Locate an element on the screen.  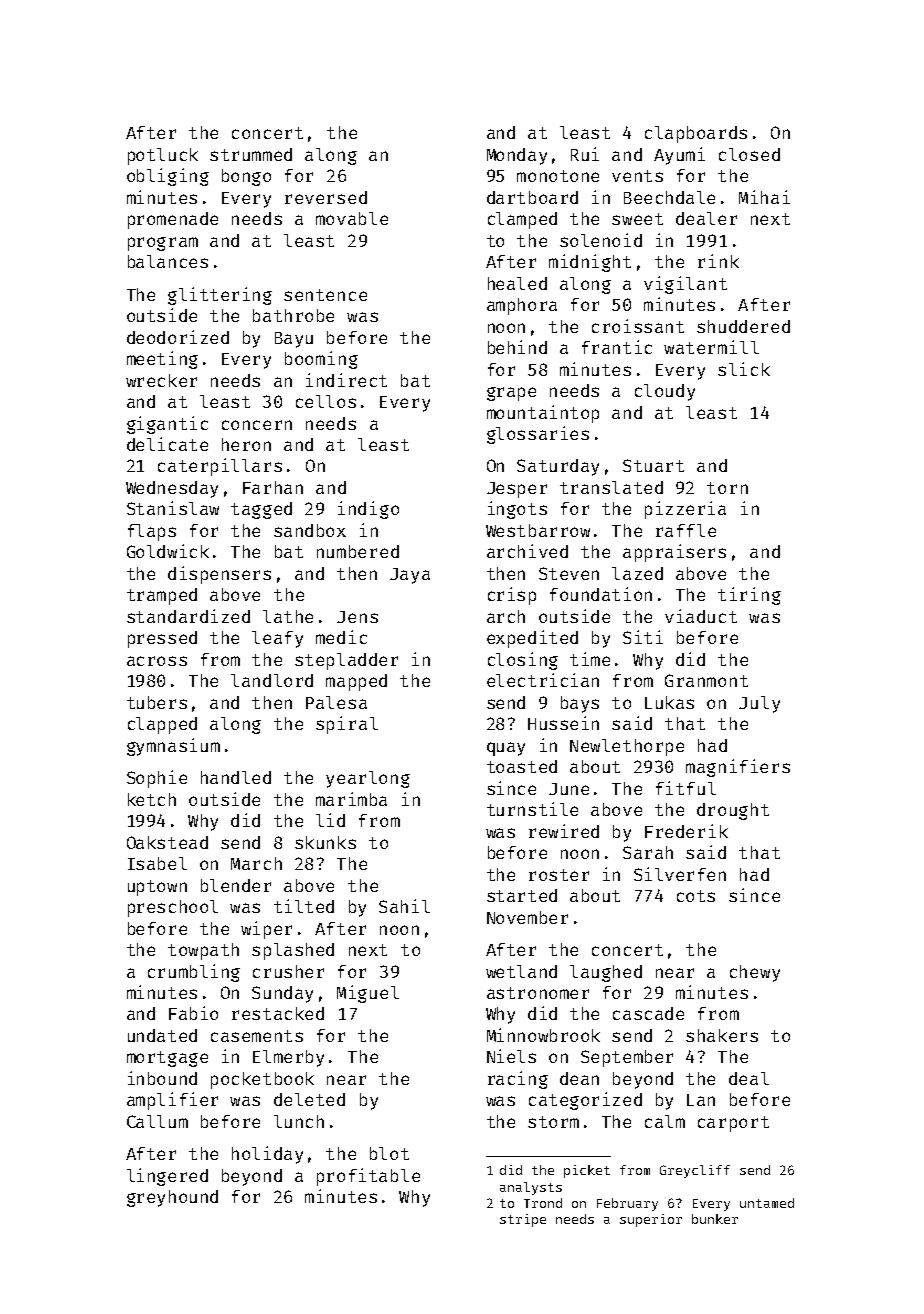
astronomer is located at coordinates (538, 993).
